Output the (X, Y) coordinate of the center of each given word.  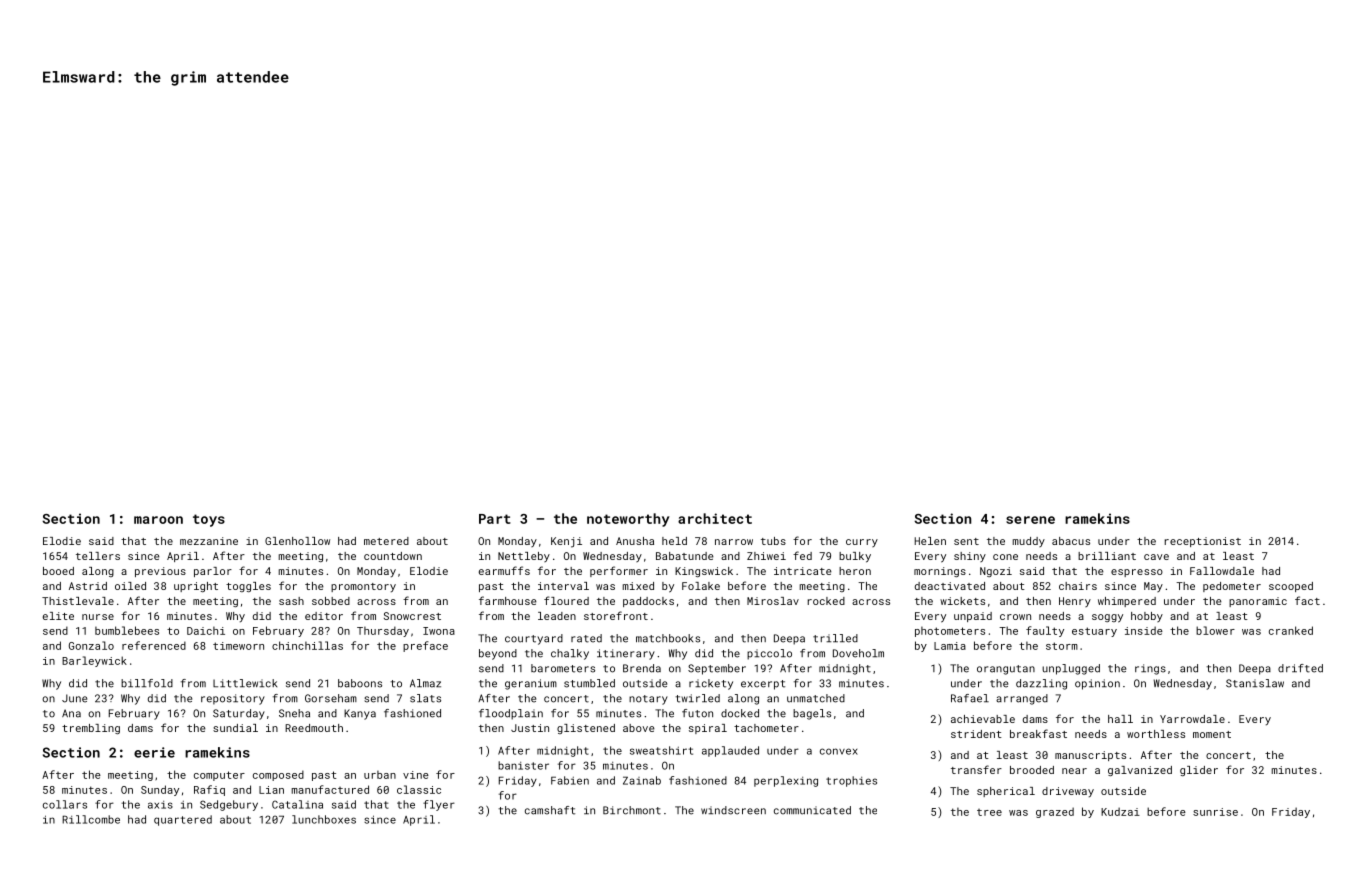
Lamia (950, 646)
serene (1030, 520)
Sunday (160, 790)
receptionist (1203, 542)
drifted (1300, 668)
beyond (498, 654)
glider (1199, 771)
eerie (154, 752)
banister (523, 765)
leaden (557, 616)
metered (386, 541)
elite (58, 616)
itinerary (626, 654)
